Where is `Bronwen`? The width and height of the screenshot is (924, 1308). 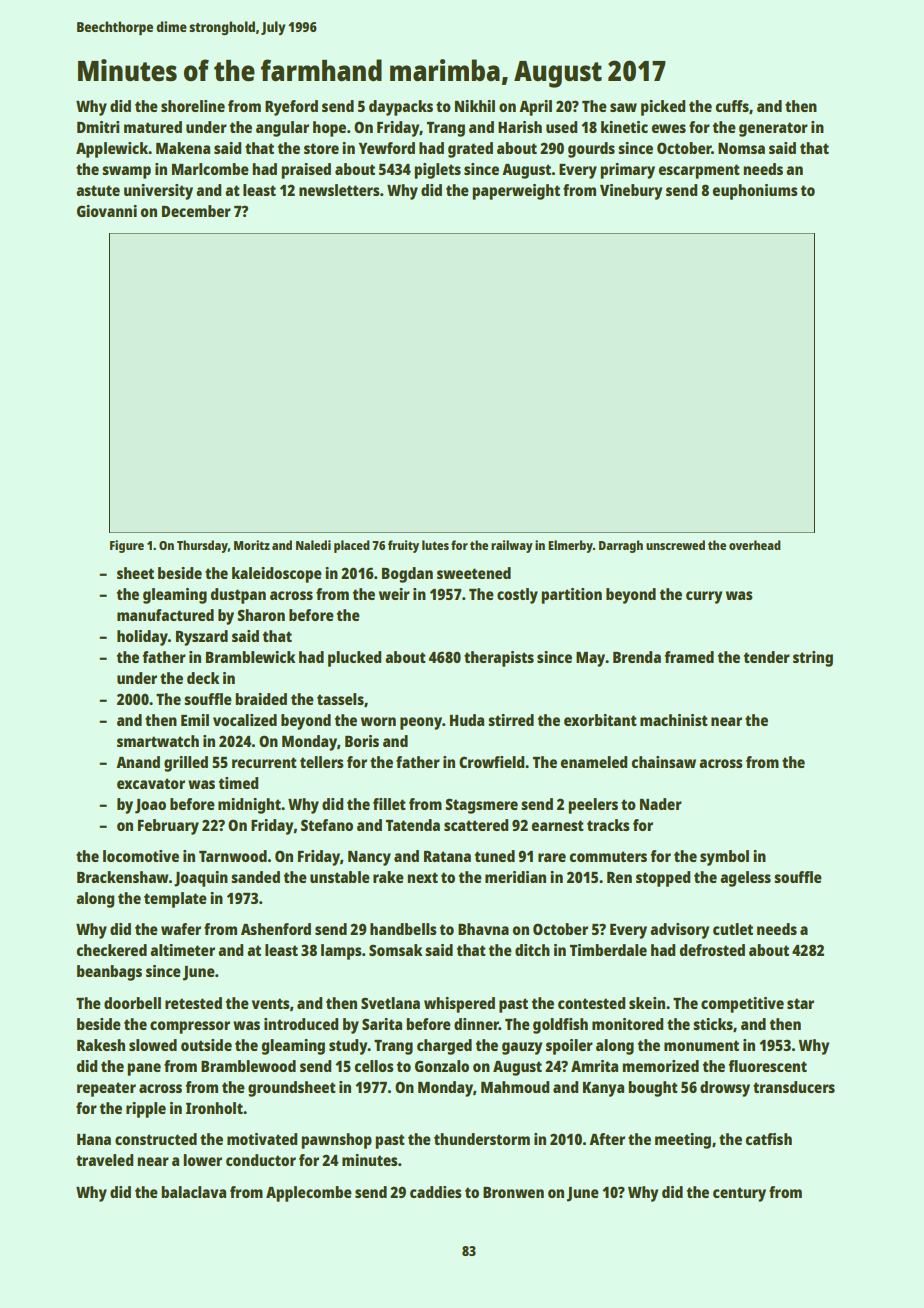
Bronwen is located at coordinates (513, 1192).
